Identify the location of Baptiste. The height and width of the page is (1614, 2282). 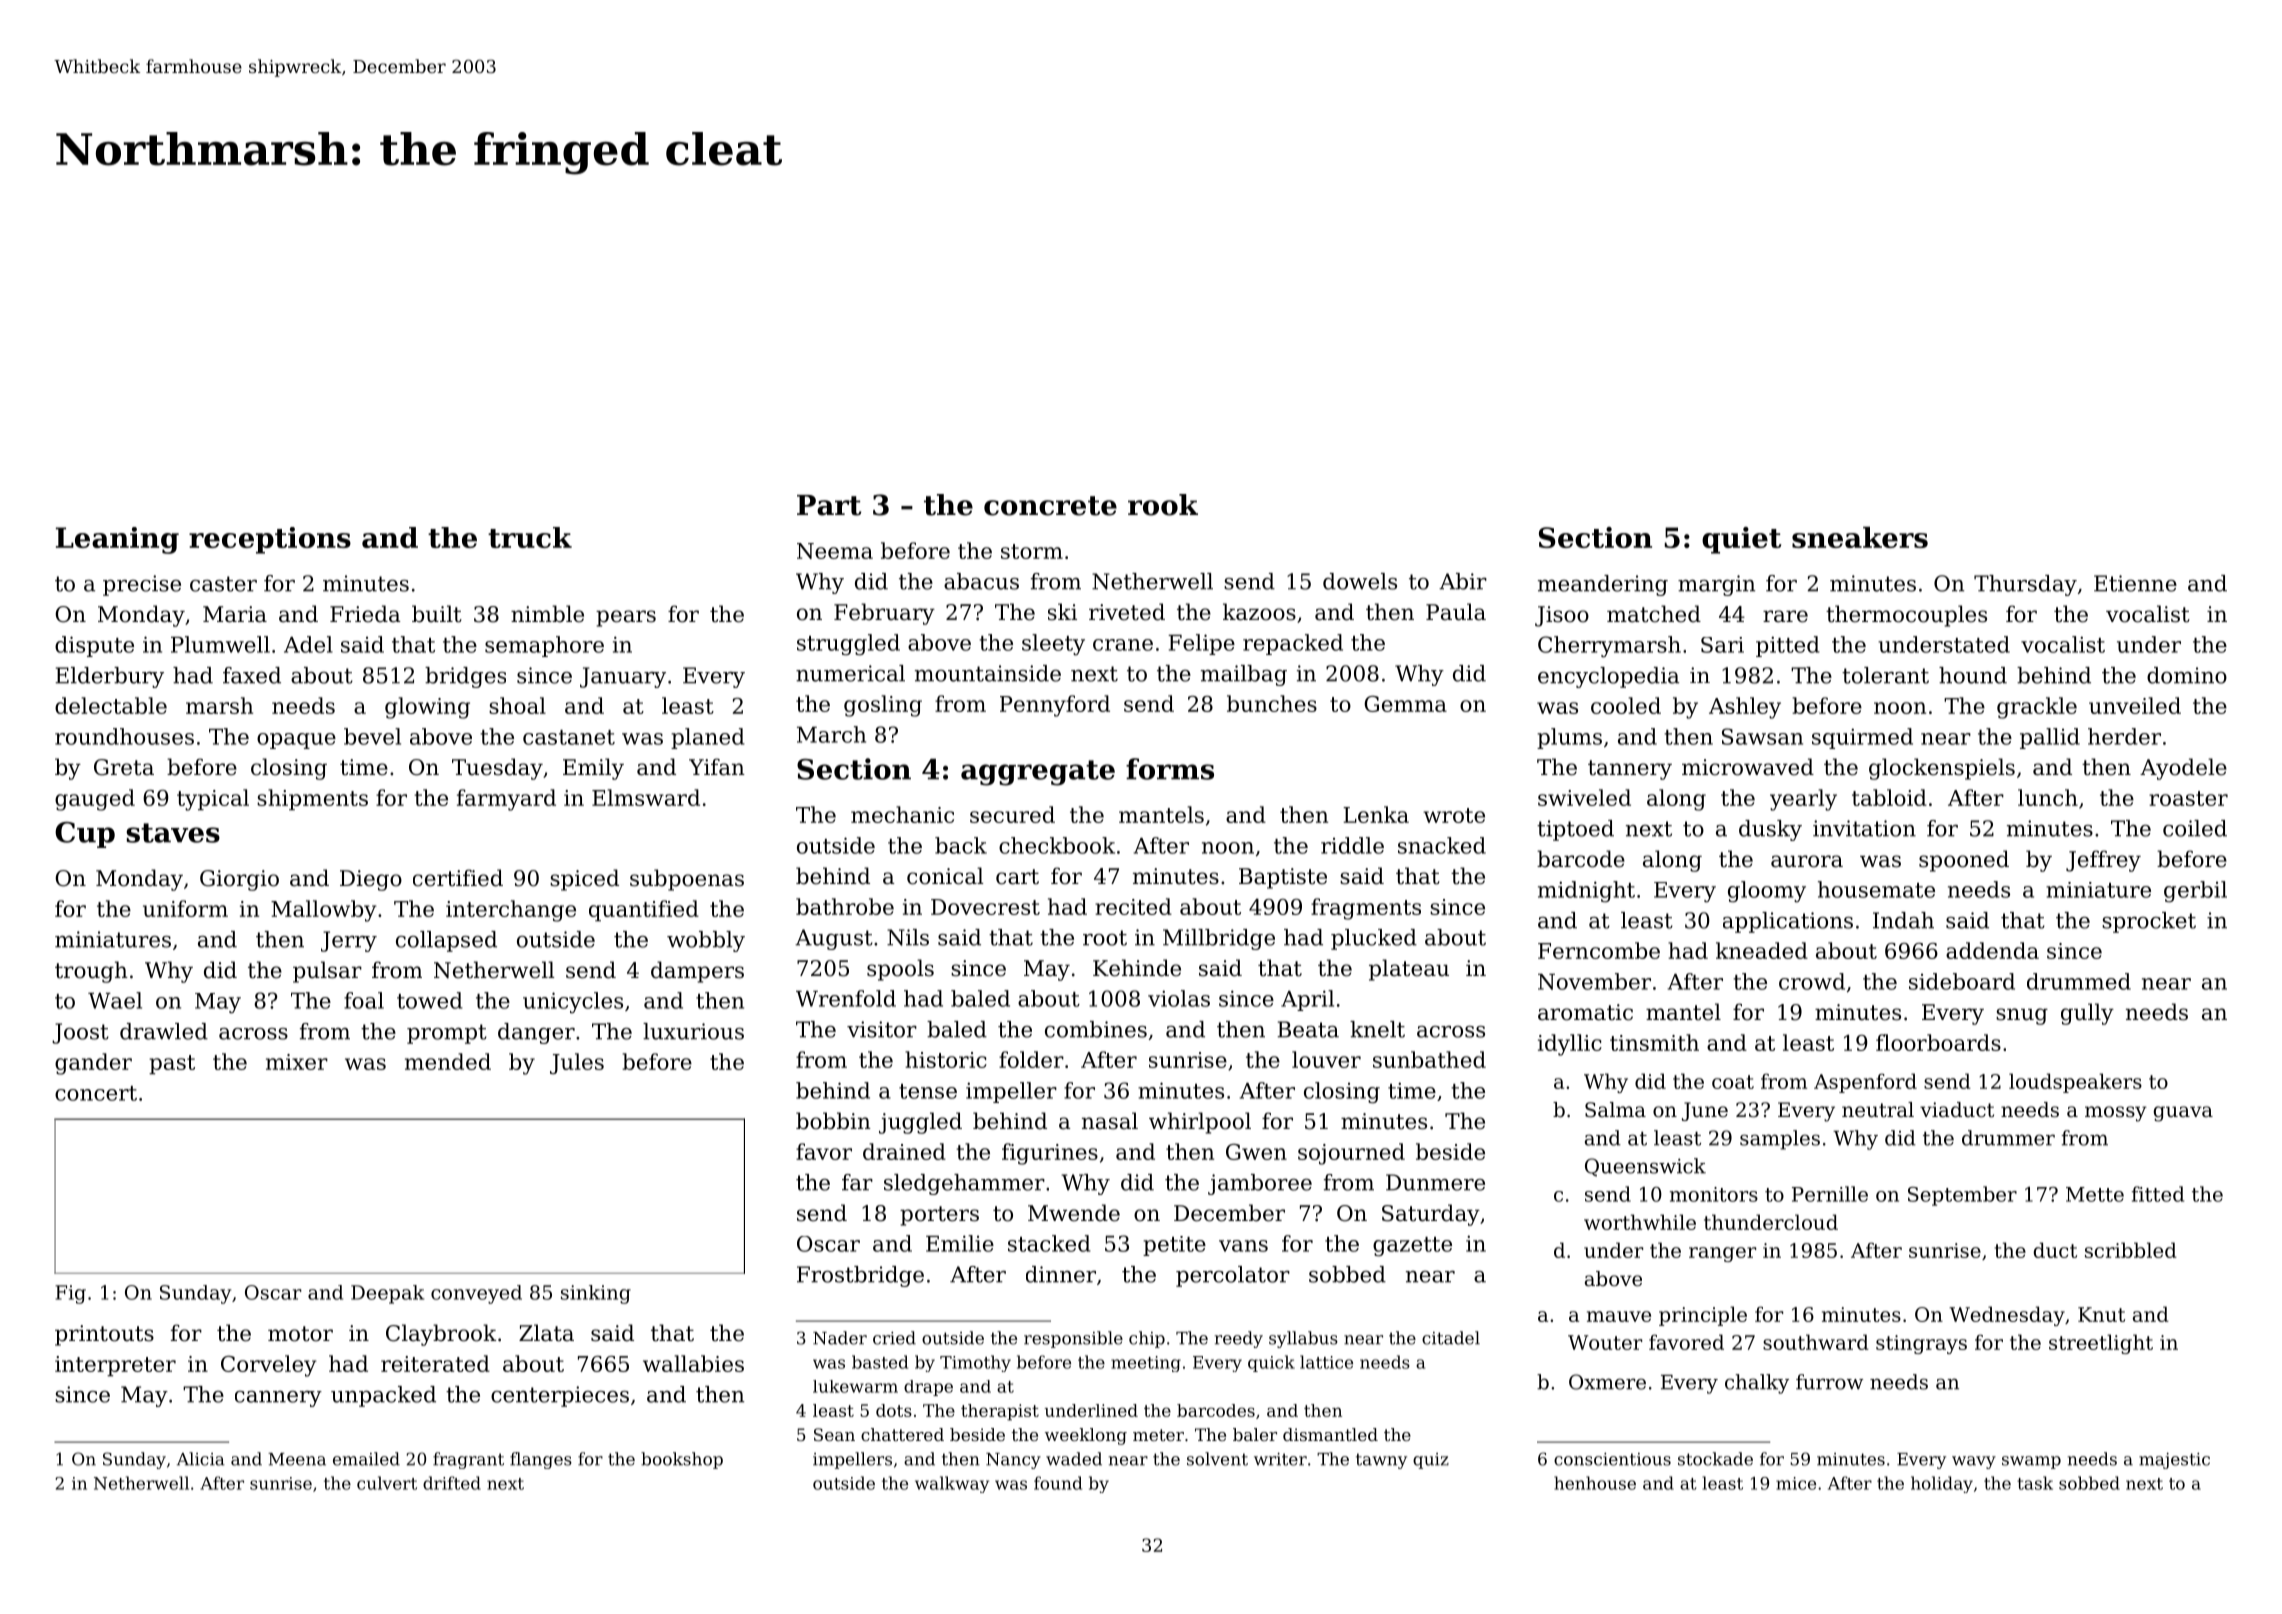
(1283, 878).
